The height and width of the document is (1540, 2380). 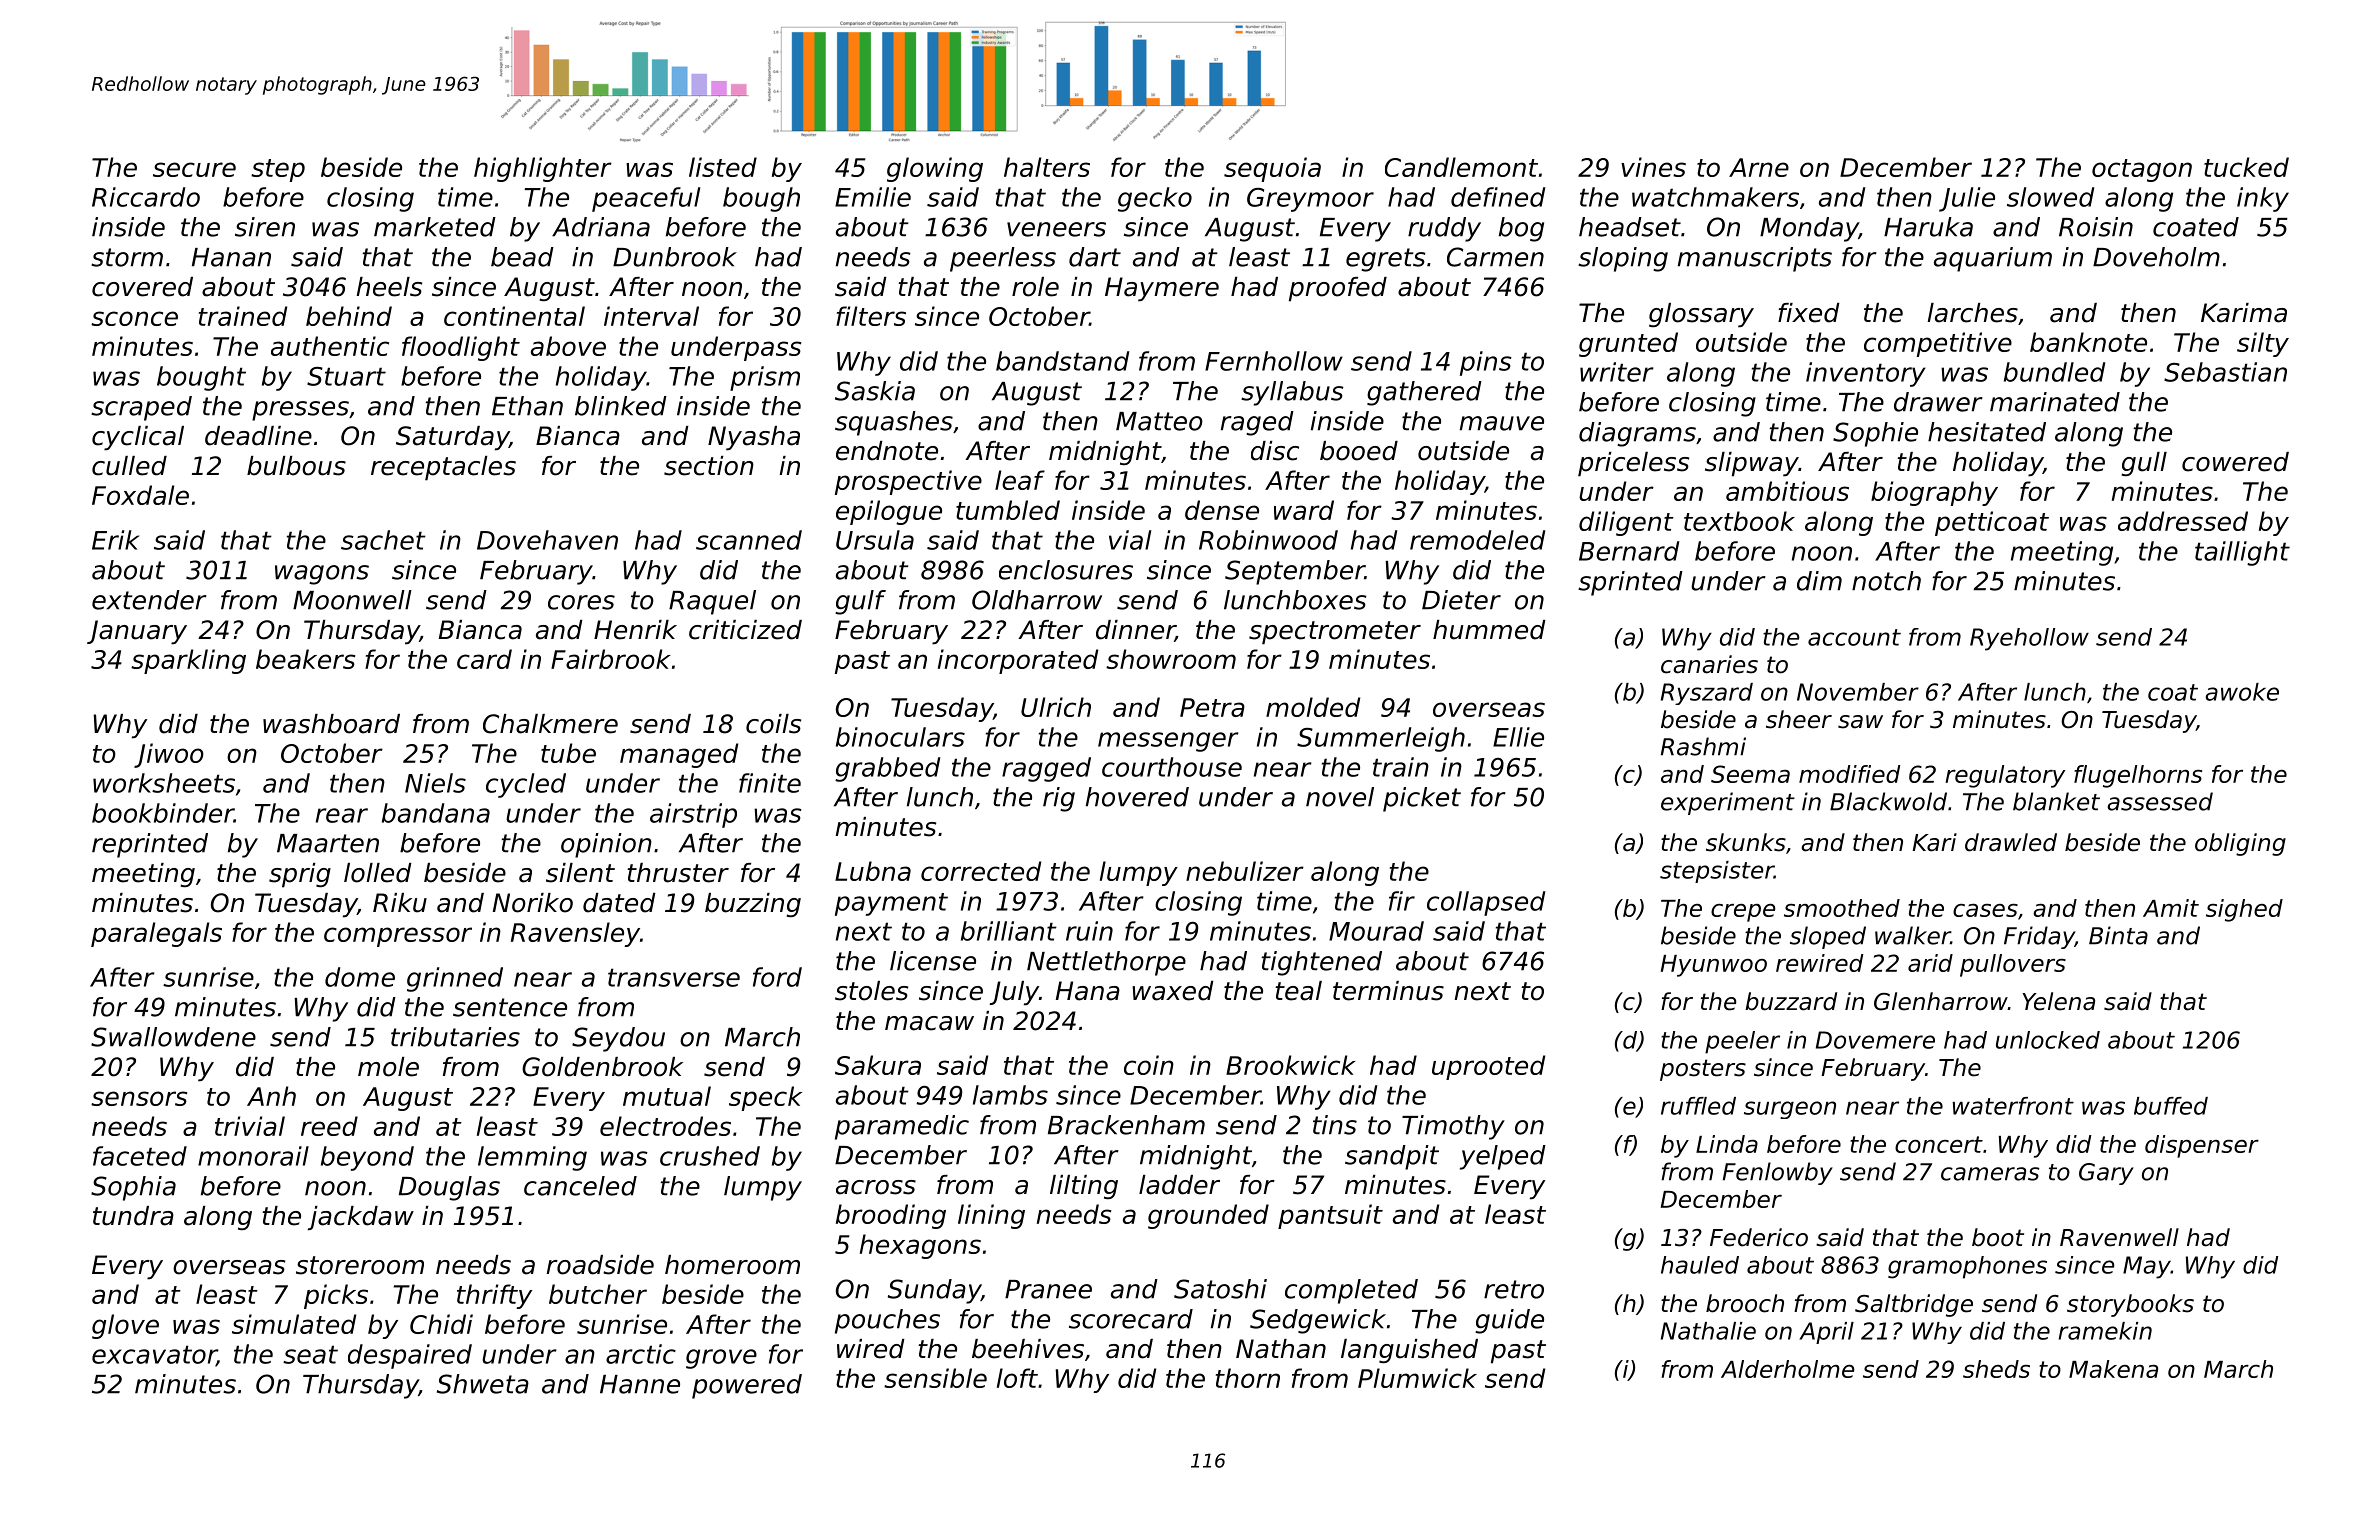 I want to click on scanned, so click(x=749, y=540).
